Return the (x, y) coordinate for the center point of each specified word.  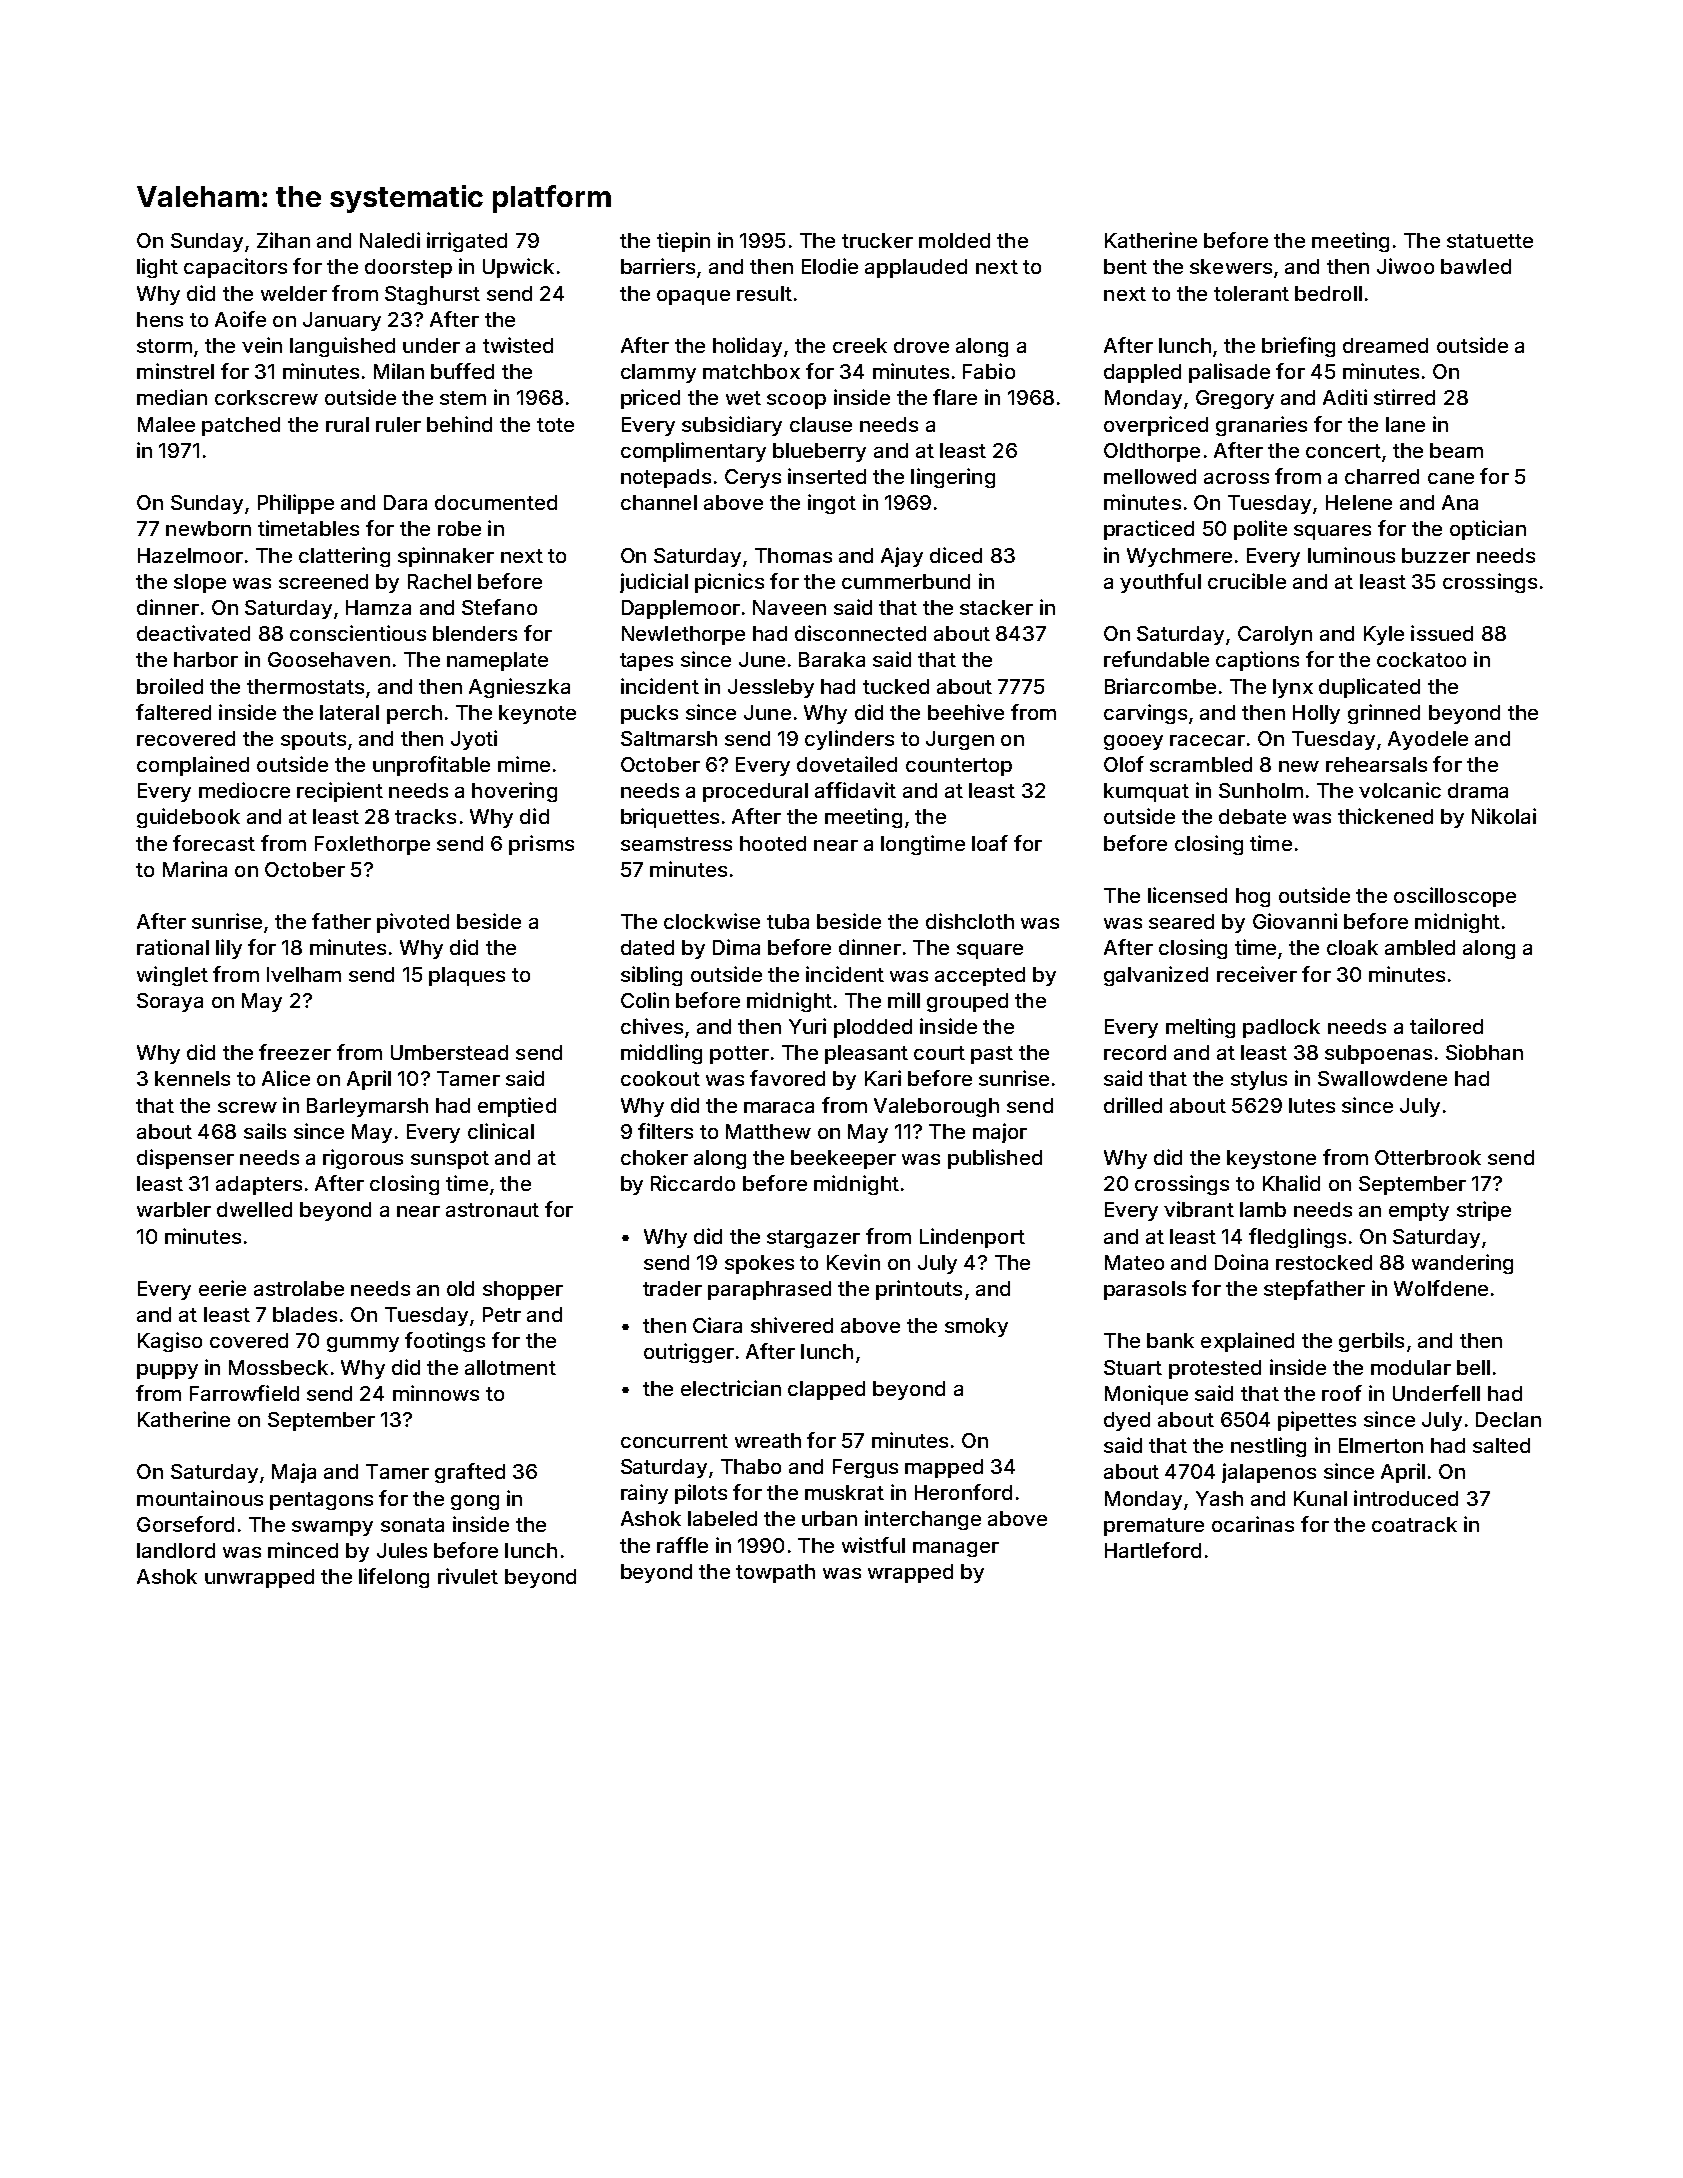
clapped (826, 1390)
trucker (877, 240)
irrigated (467, 242)
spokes (759, 1264)
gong (475, 1502)
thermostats (305, 686)
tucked (896, 686)
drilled (1133, 1105)
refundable (1156, 659)
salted (1501, 1445)
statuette (1490, 241)
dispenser (185, 1159)
